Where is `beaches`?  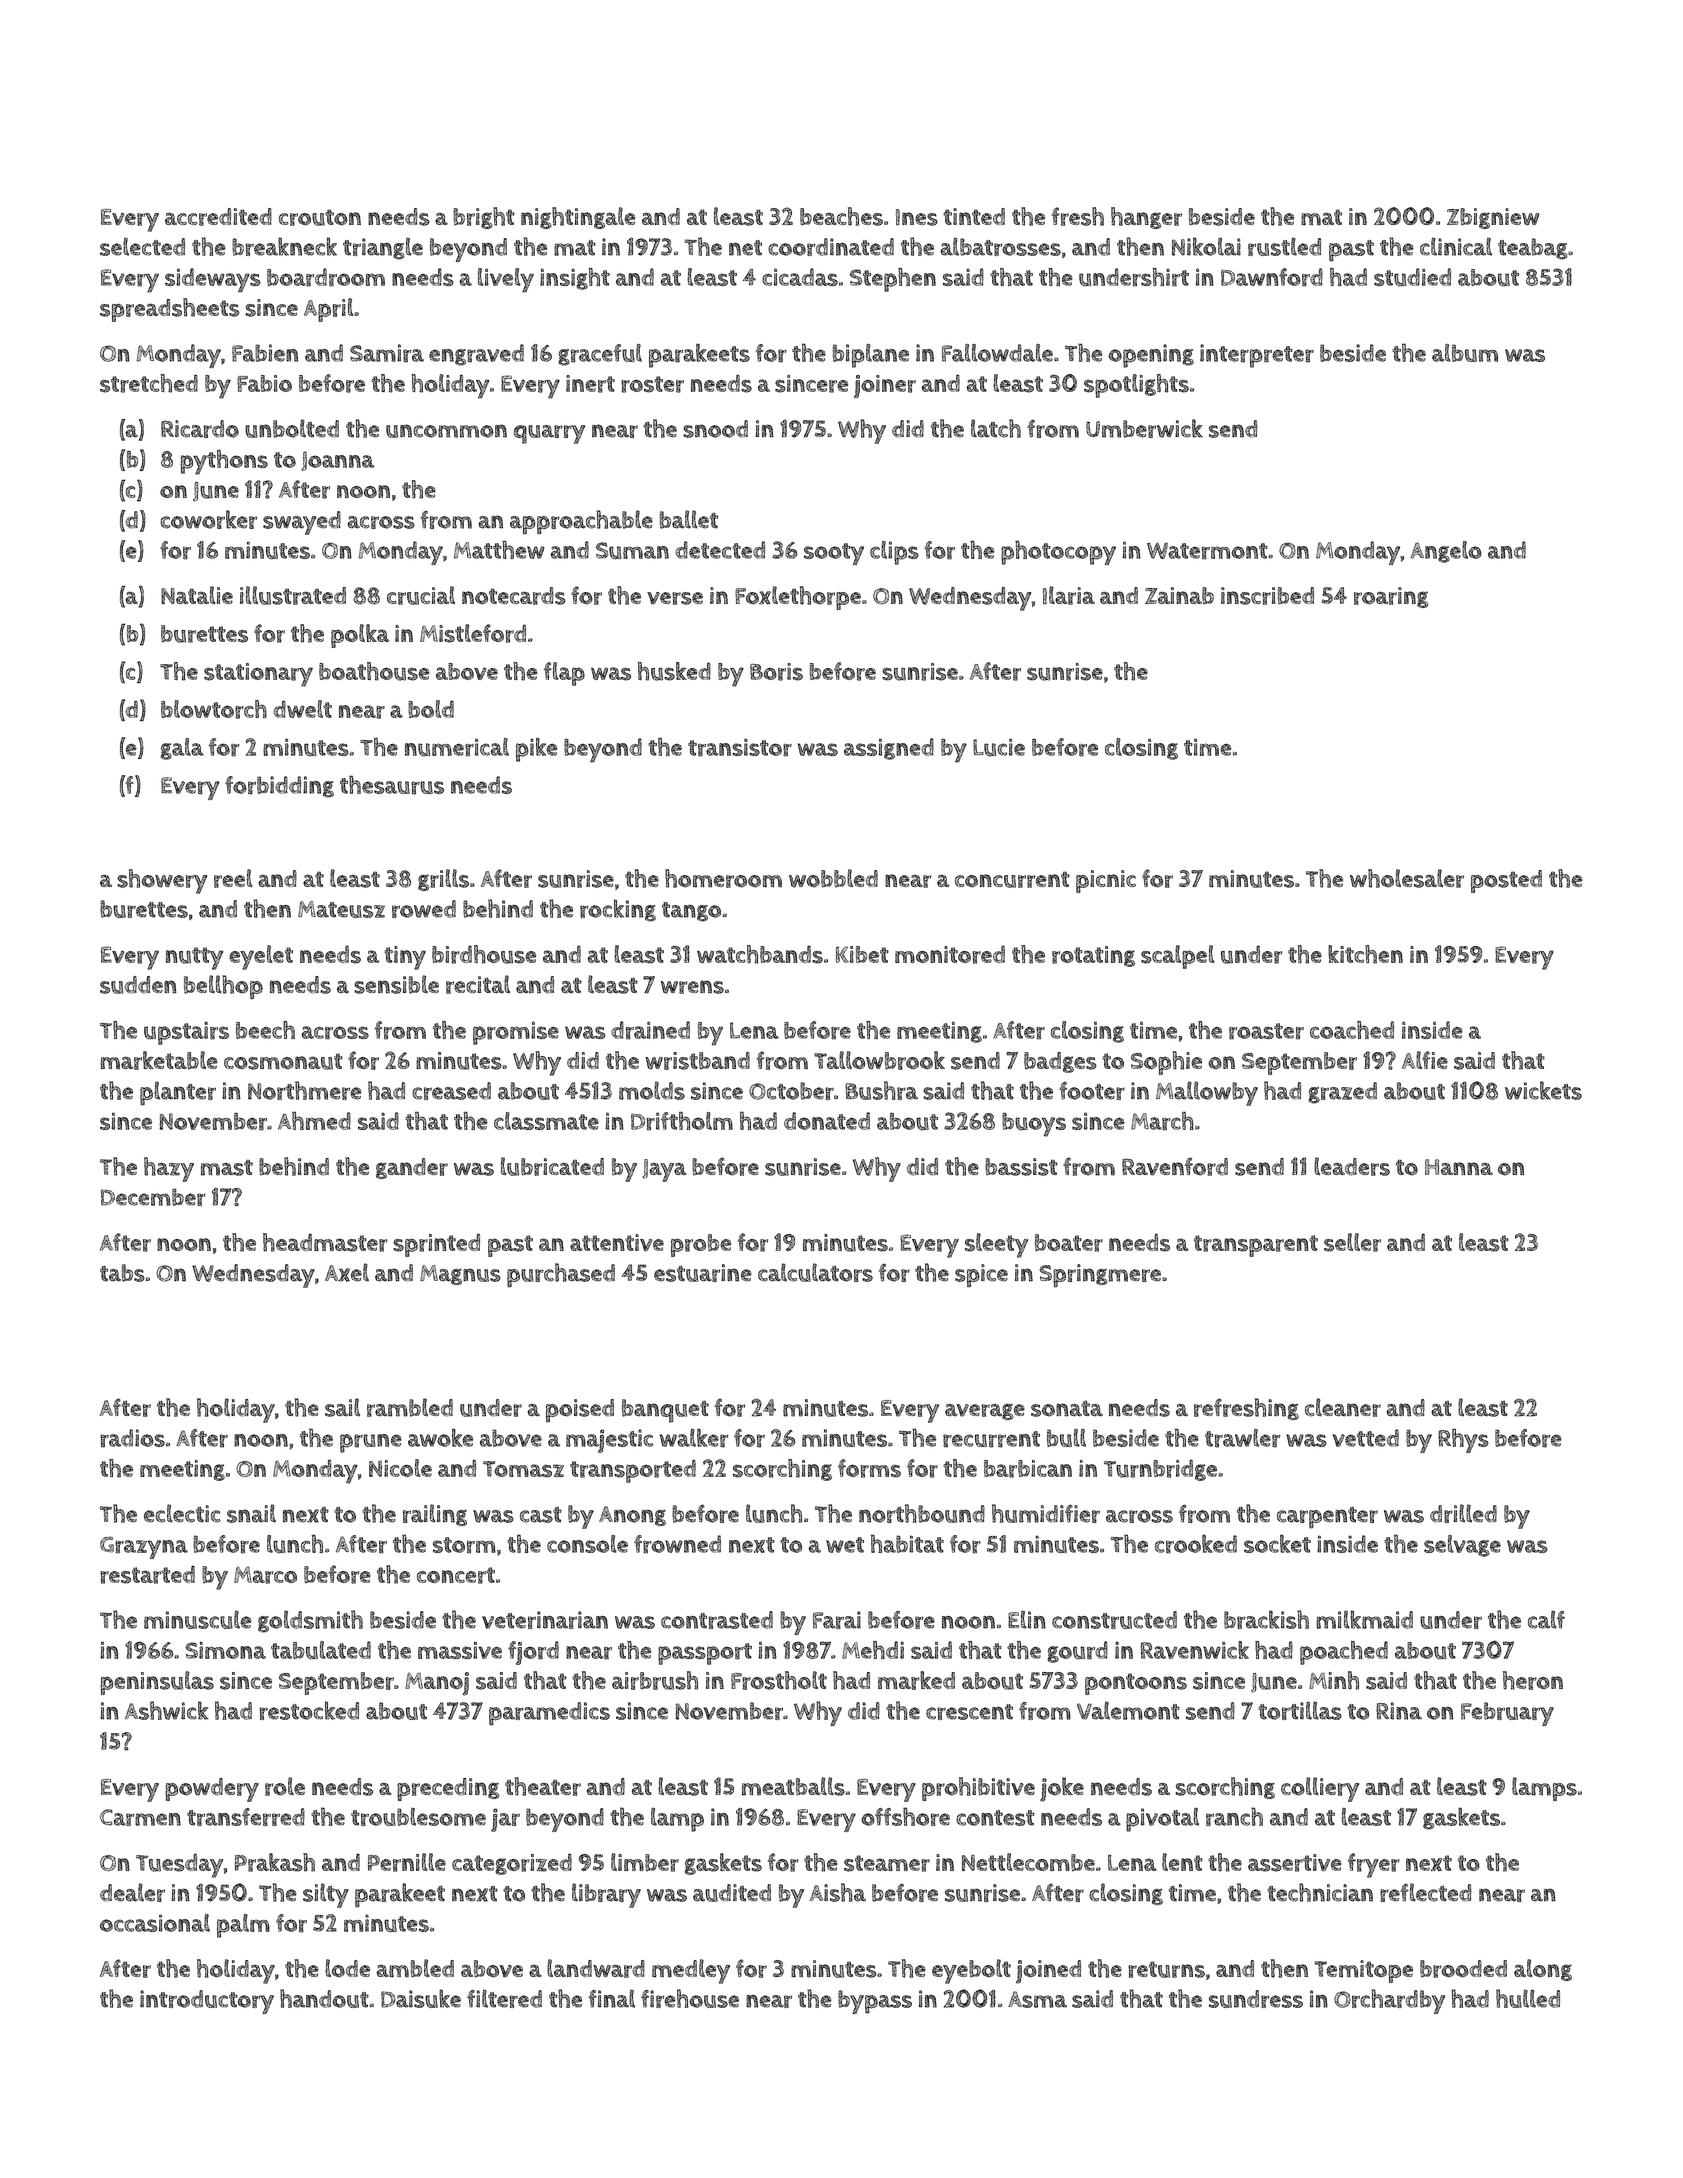
beaches is located at coordinates (841, 216).
